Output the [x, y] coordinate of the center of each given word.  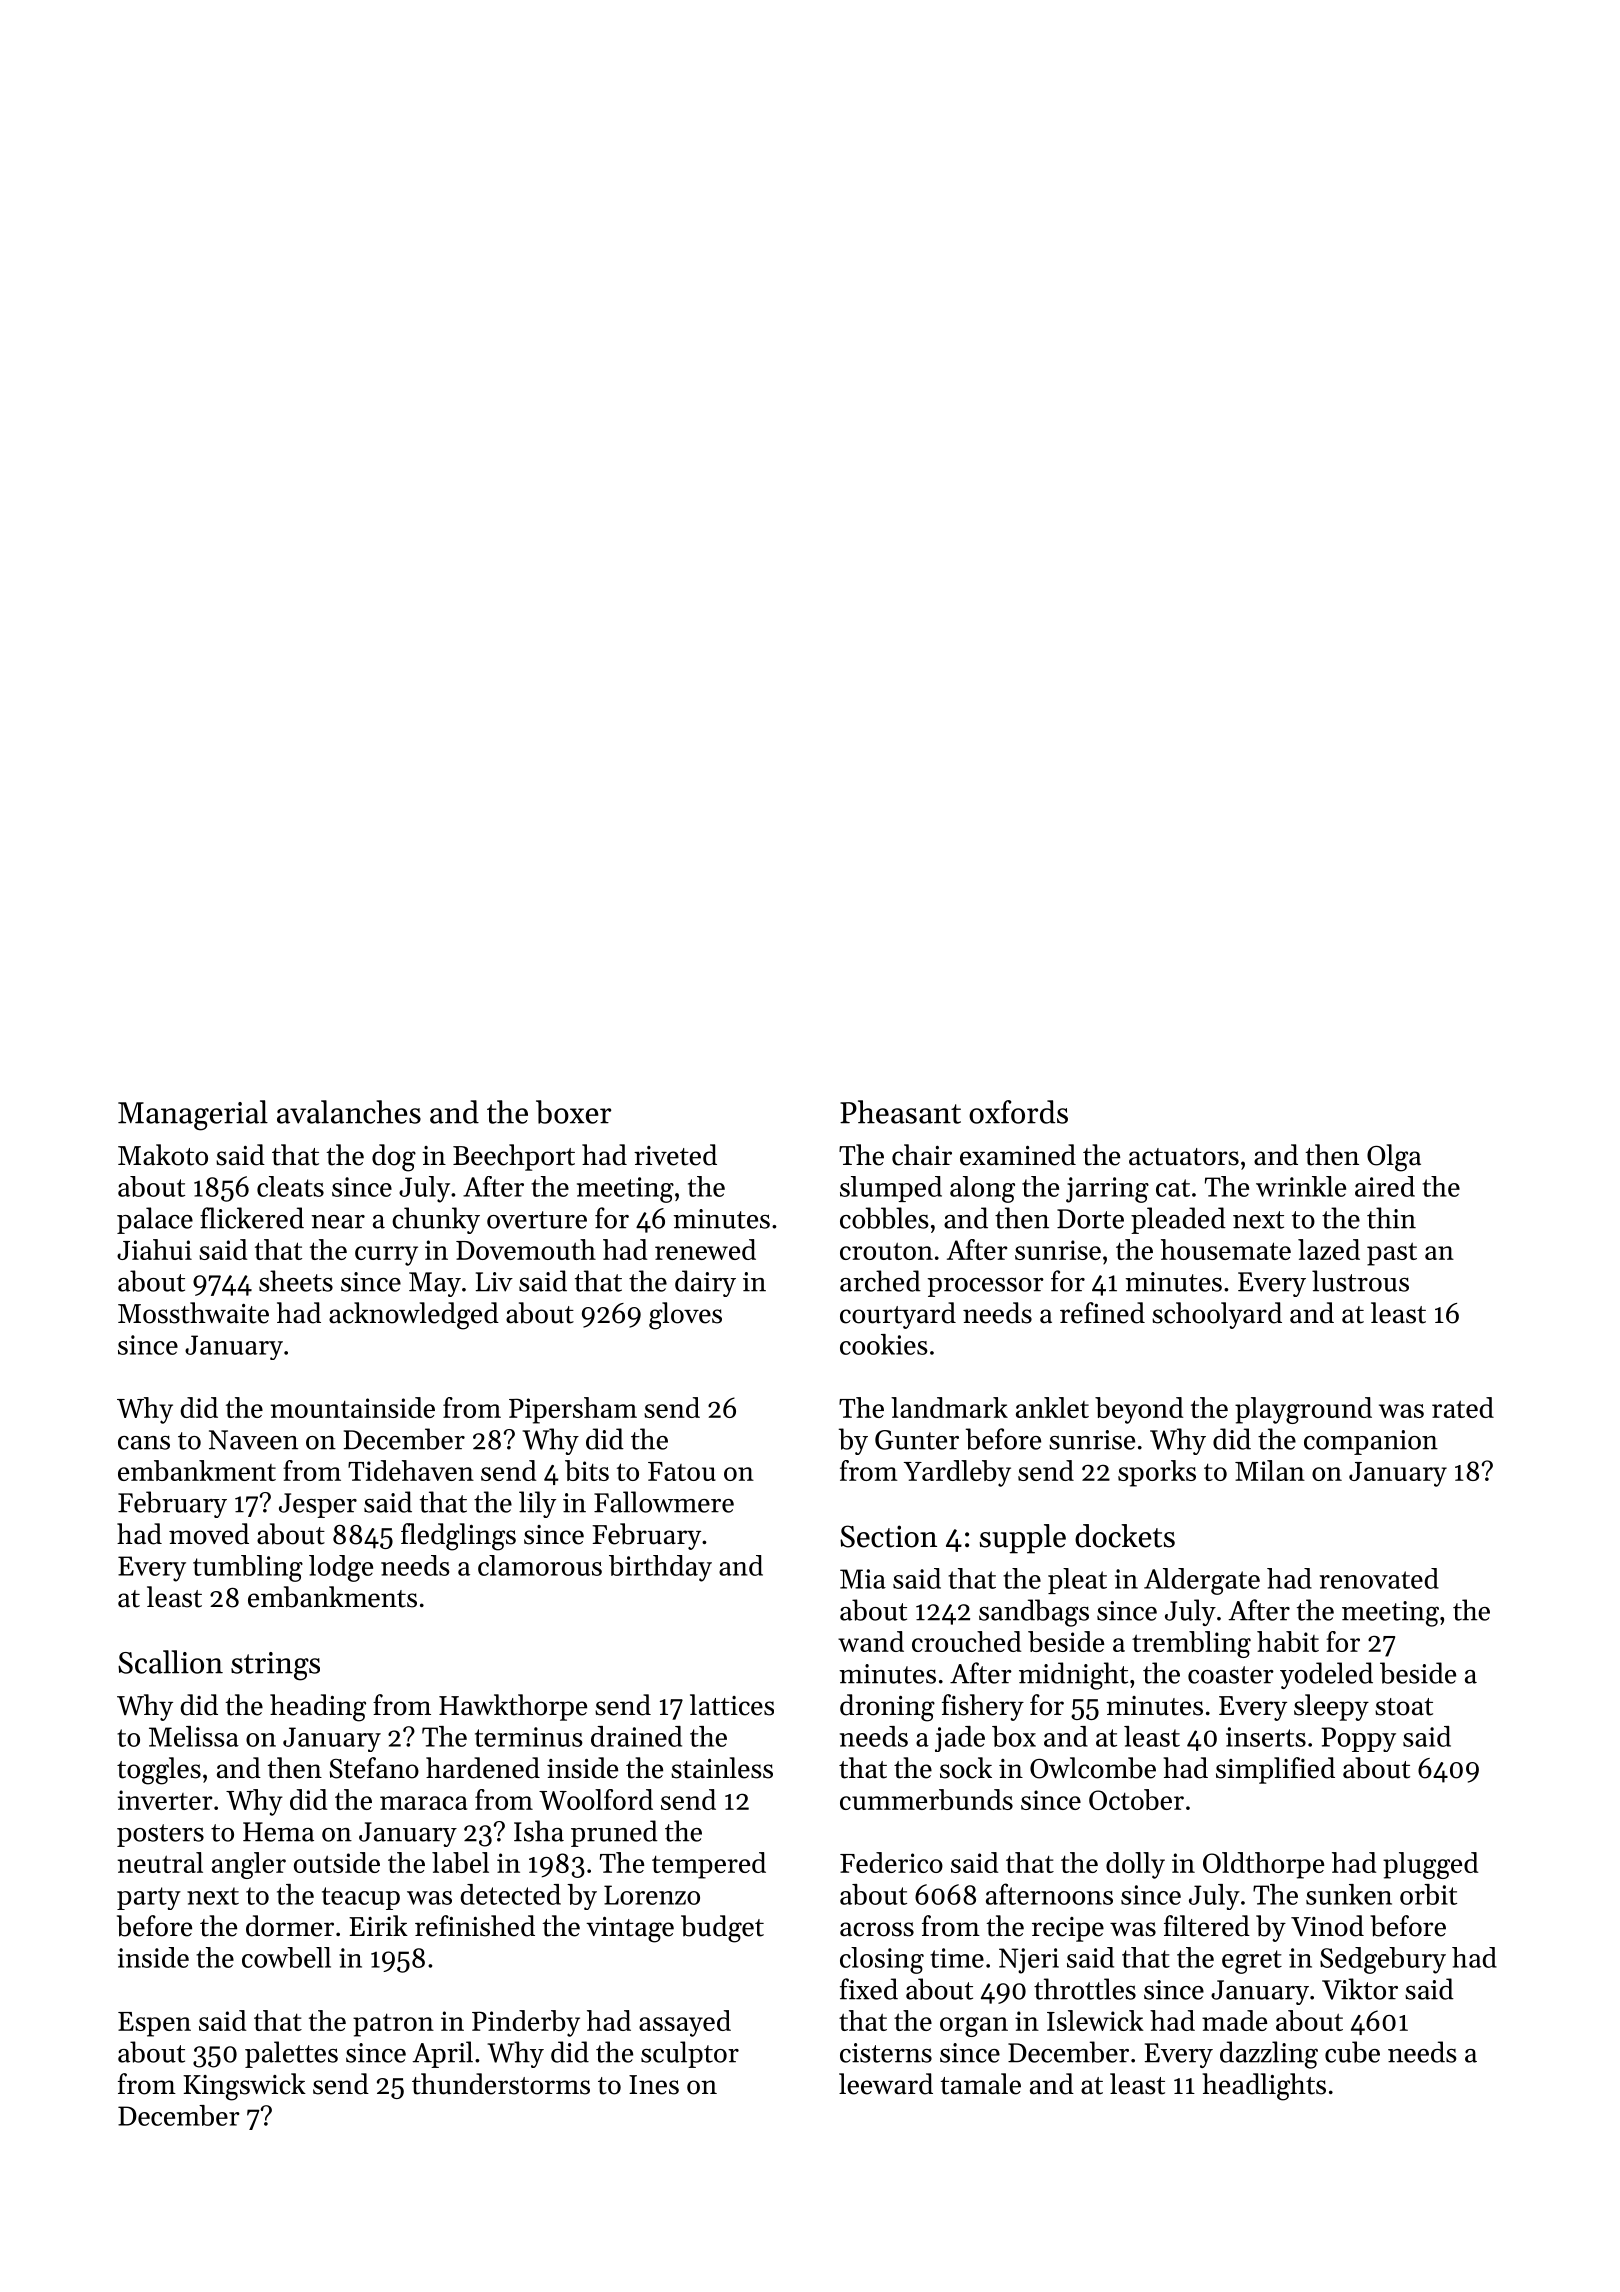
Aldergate [1202, 1581]
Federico [891, 1862]
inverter [165, 1800]
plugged [1430, 1865]
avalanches [349, 1112]
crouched [966, 1641]
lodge [341, 1568]
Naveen [253, 1440]
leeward [886, 2084]
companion [1371, 1442]
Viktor [1360, 1989]
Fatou [682, 1471]
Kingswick [244, 2087]
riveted [675, 1155]
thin [1391, 1218]
